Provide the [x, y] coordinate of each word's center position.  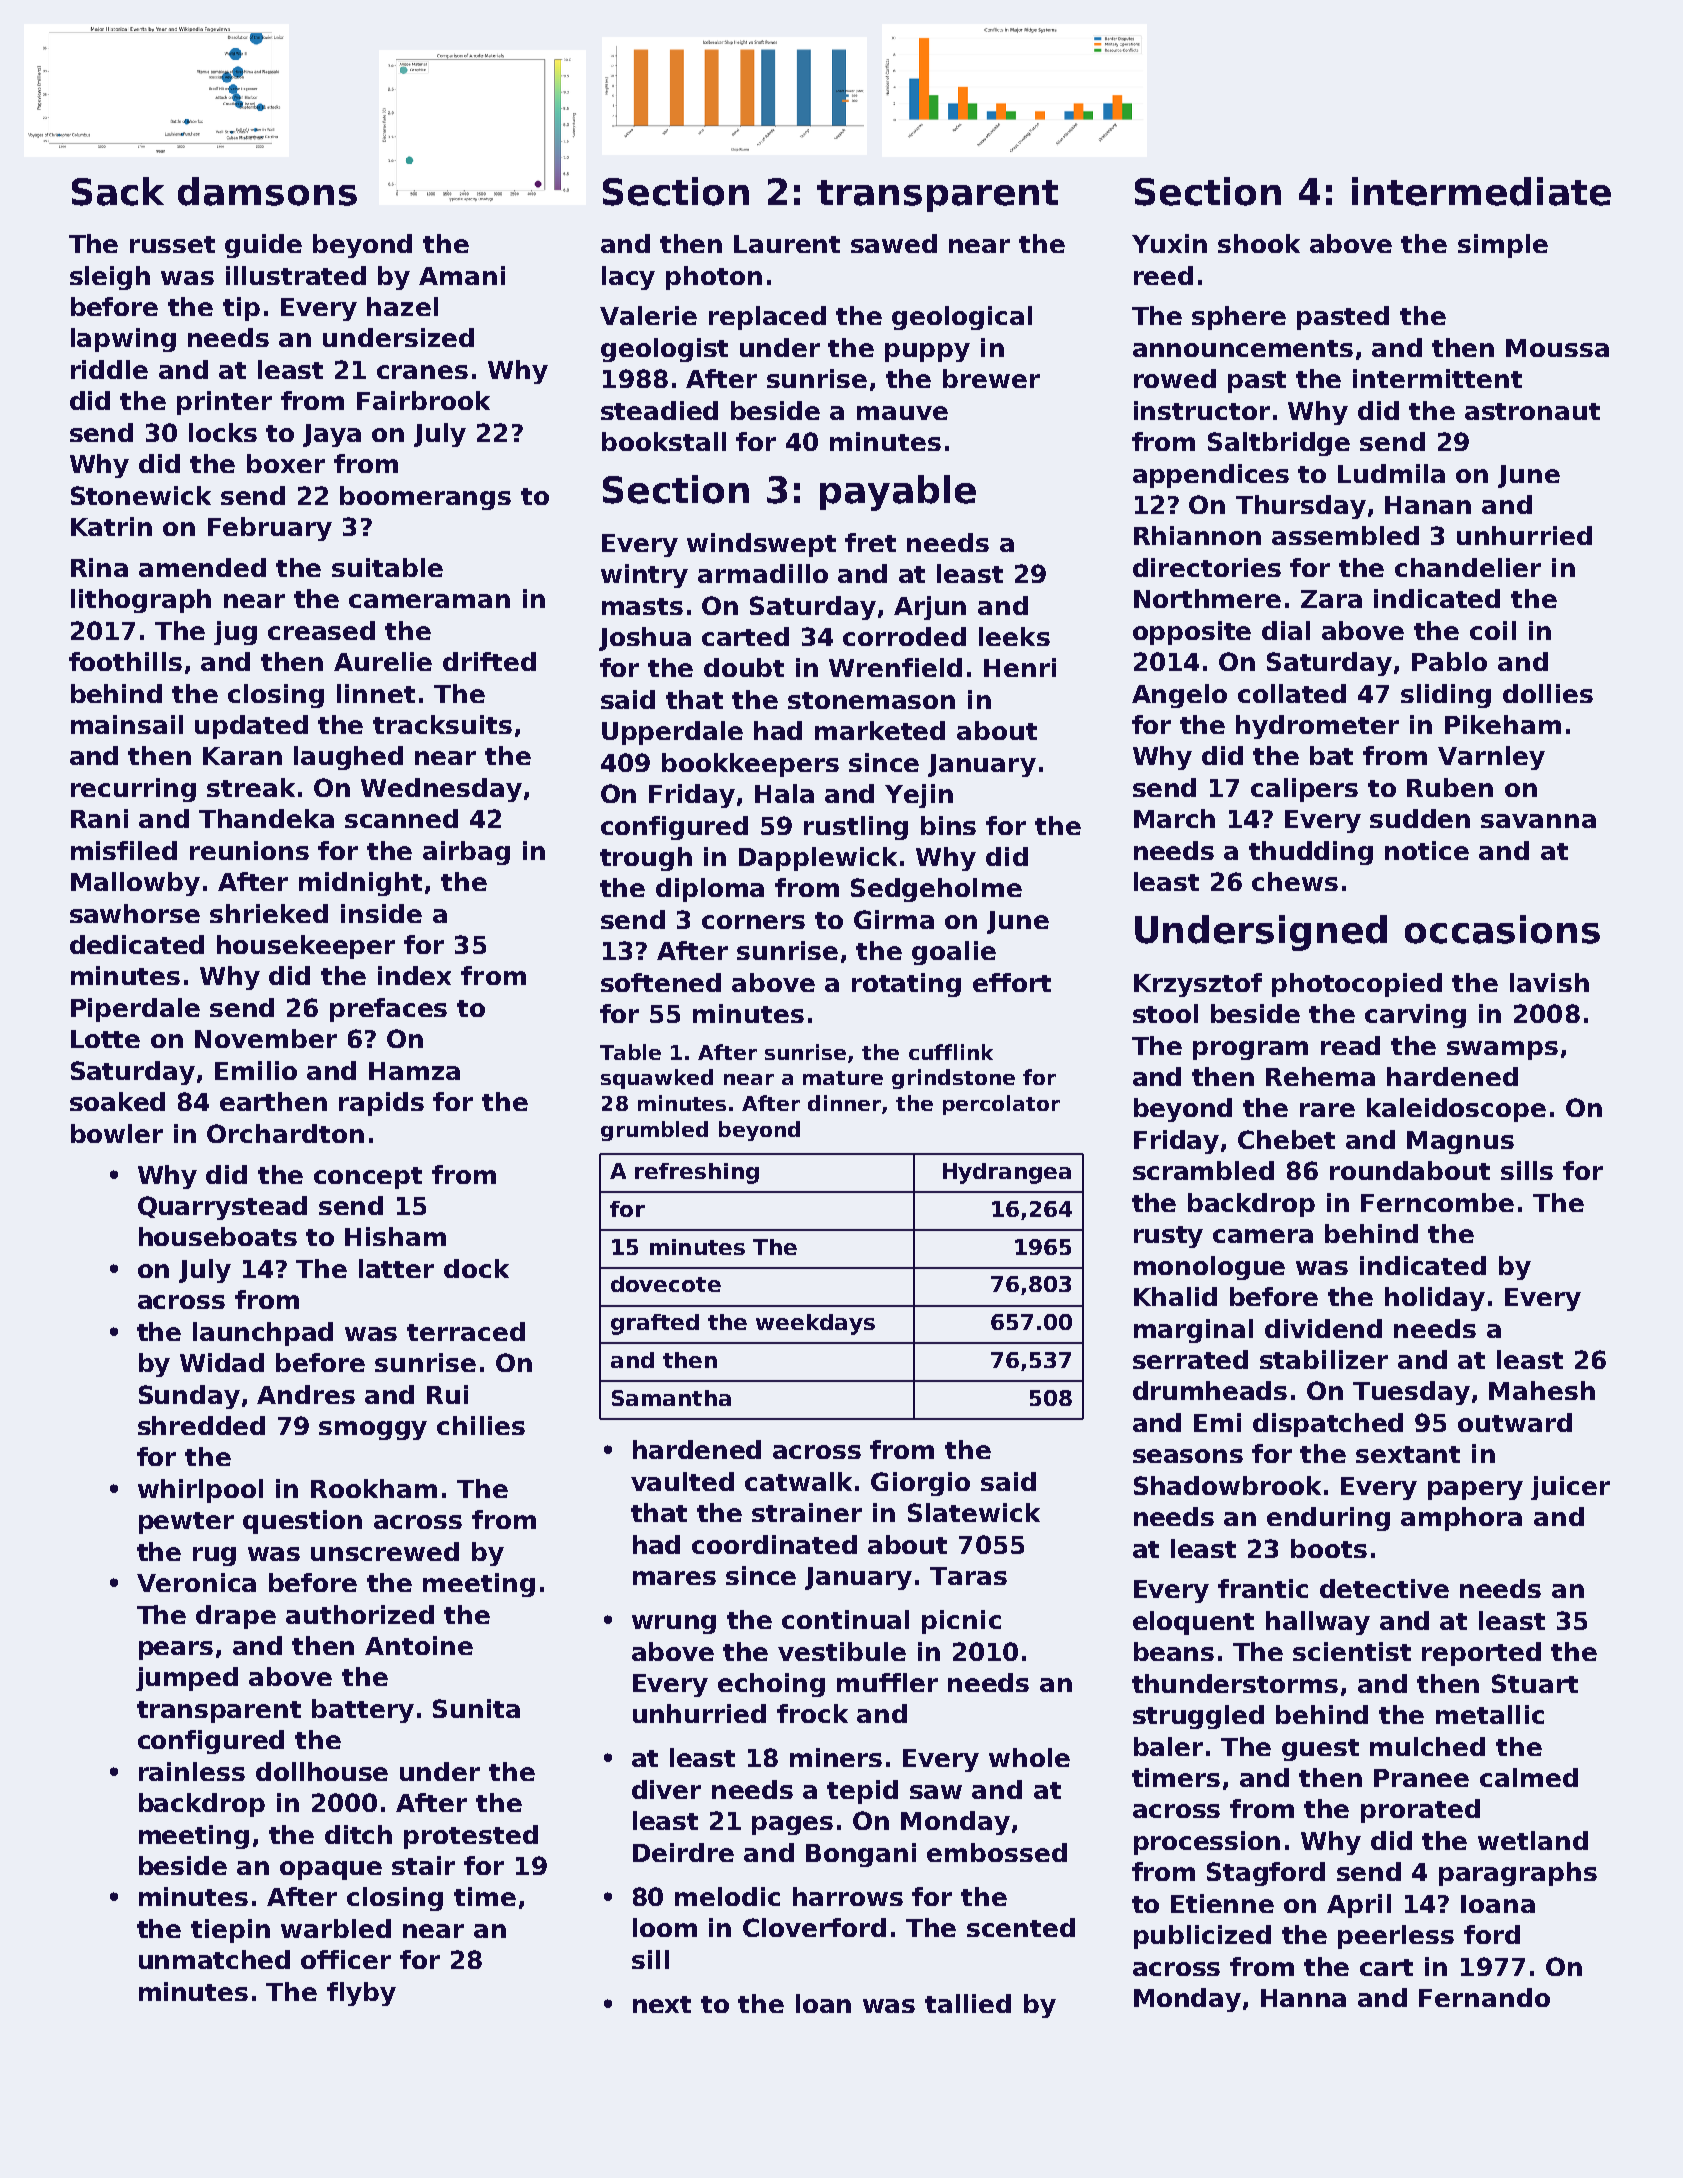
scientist [1352, 1651]
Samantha [671, 1398]
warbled [336, 1928]
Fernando [1484, 1997]
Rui [447, 1394]
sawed [894, 243]
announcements [1243, 348]
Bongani [861, 1855]
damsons [267, 191]
